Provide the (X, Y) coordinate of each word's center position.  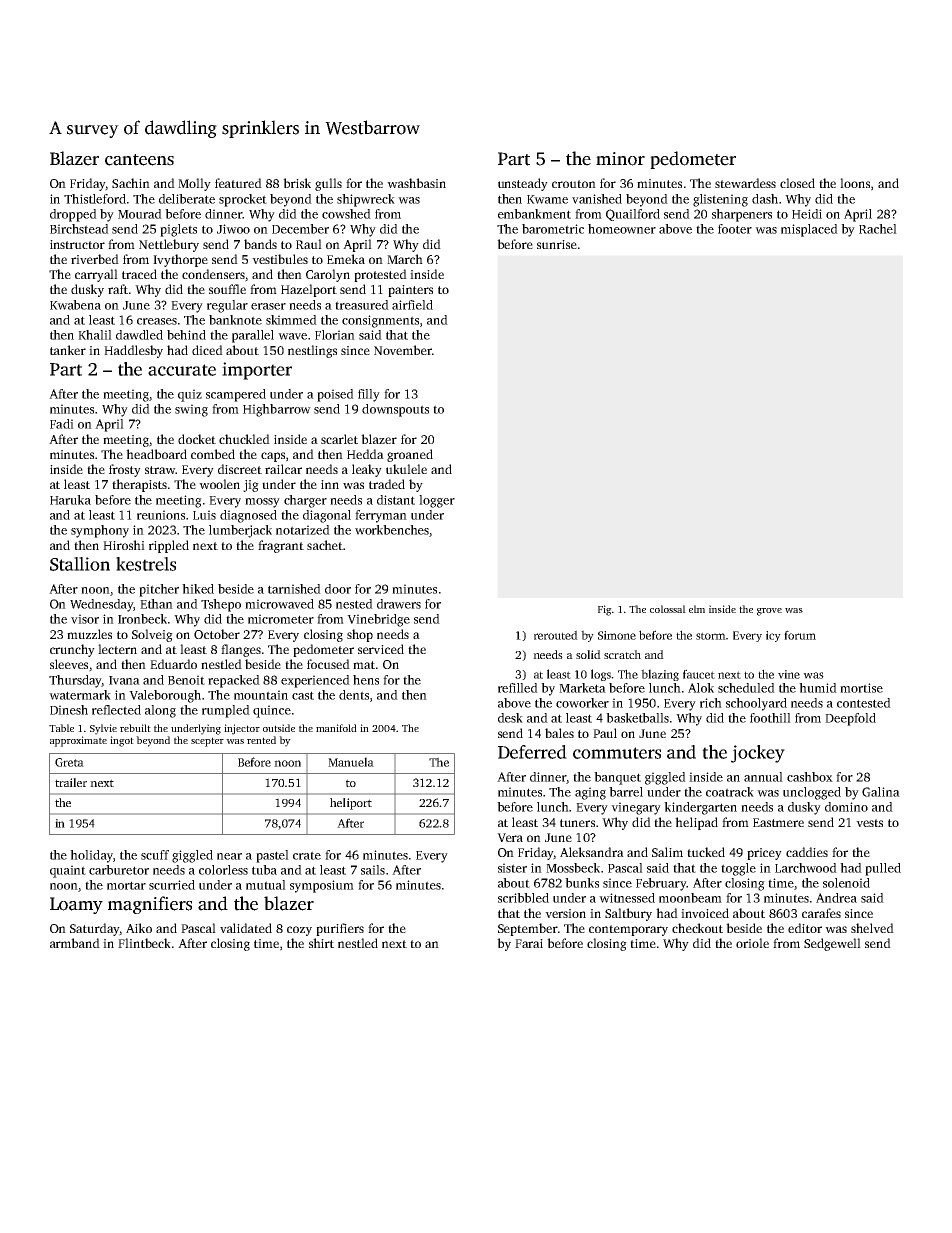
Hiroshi (124, 545)
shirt (321, 943)
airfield (412, 305)
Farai (529, 943)
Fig (605, 610)
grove (769, 612)
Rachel (878, 229)
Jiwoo (233, 229)
